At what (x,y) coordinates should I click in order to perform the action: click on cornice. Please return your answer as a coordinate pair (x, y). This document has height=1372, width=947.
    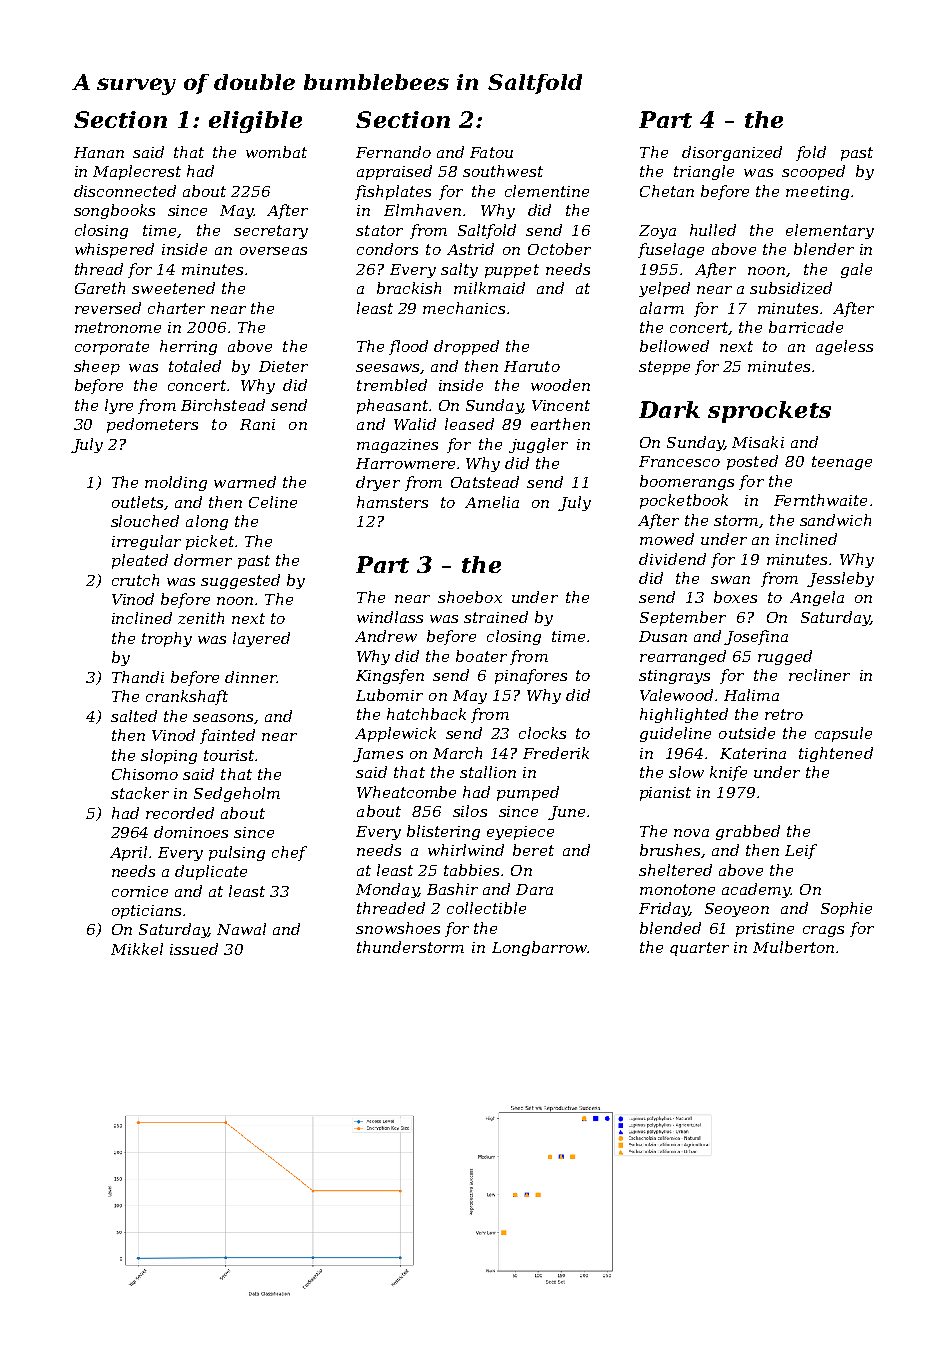
    Looking at the image, I should click on (140, 891).
